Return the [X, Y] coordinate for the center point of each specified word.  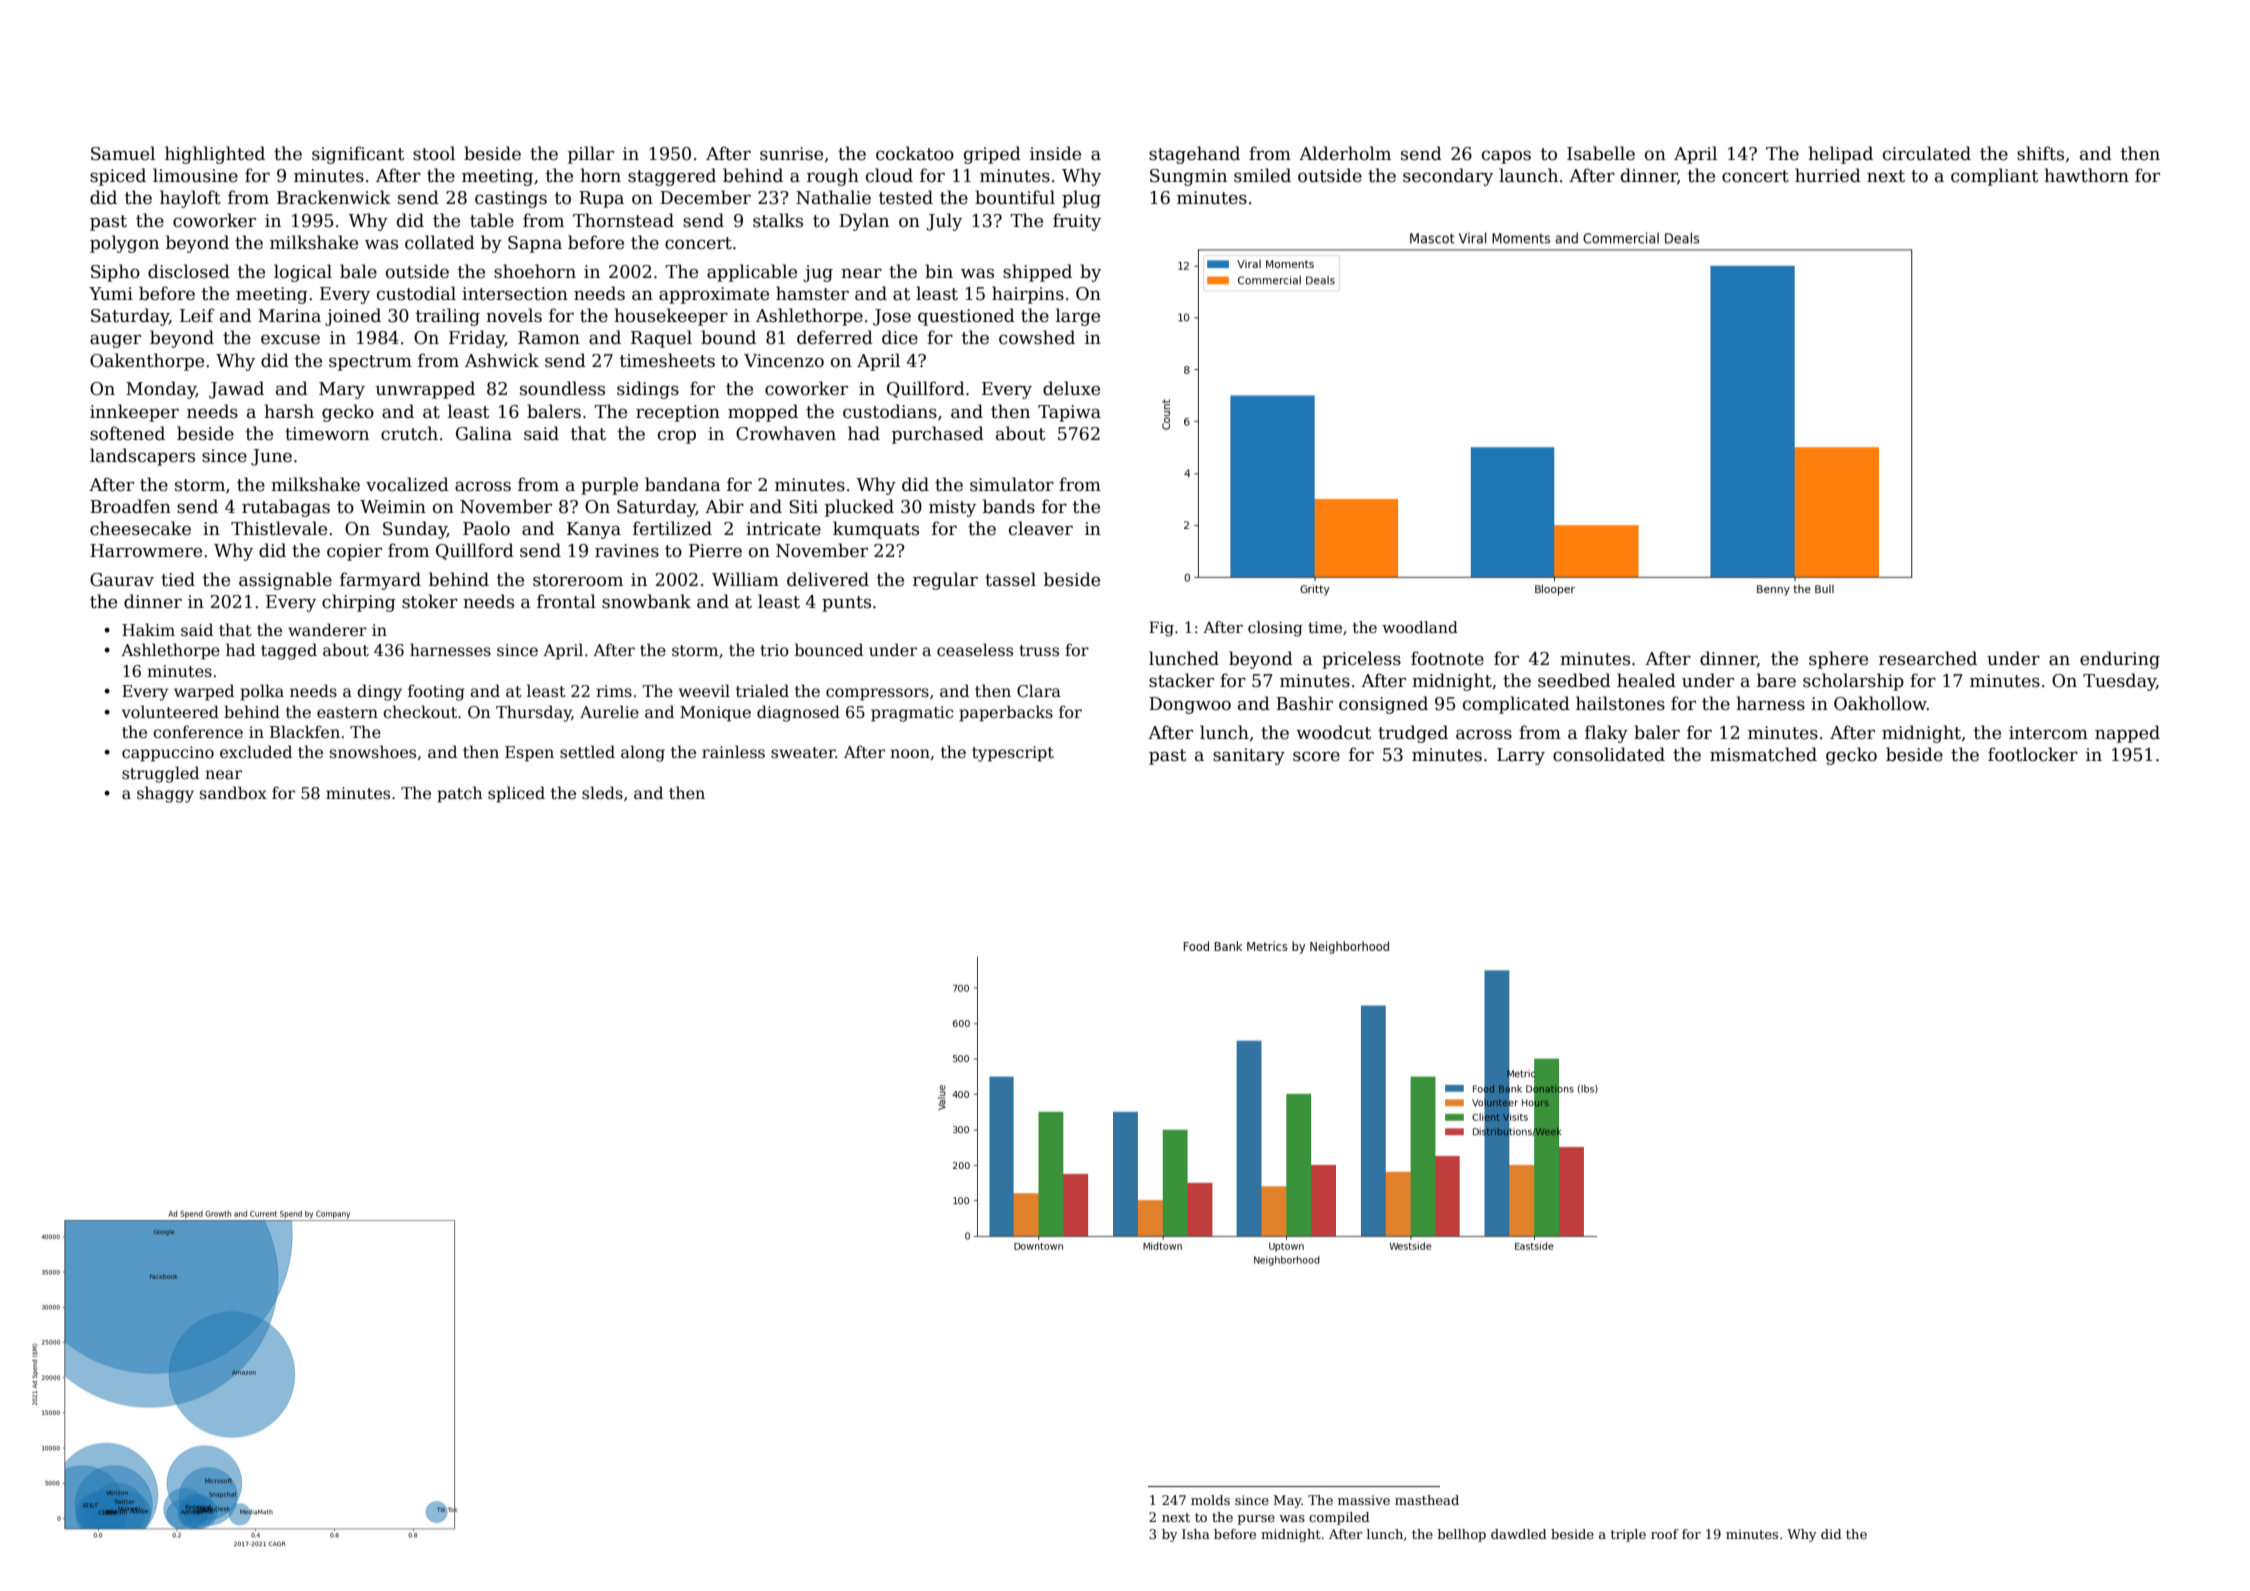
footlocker [2033, 754]
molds [1210, 1500]
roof [1665, 1534]
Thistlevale [279, 528]
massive [1364, 1500]
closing [1275, 629]
